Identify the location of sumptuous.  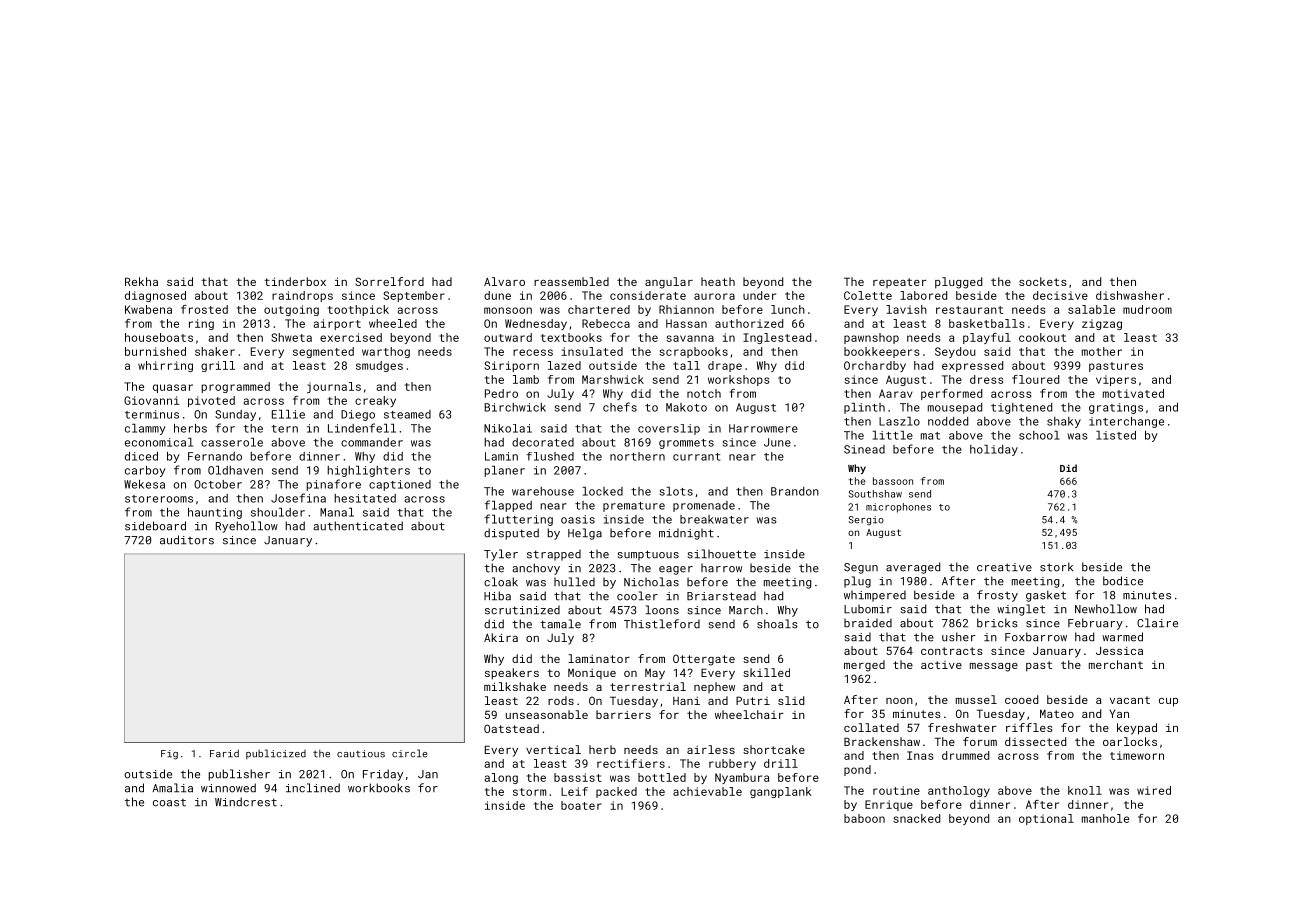
(648, 555).
